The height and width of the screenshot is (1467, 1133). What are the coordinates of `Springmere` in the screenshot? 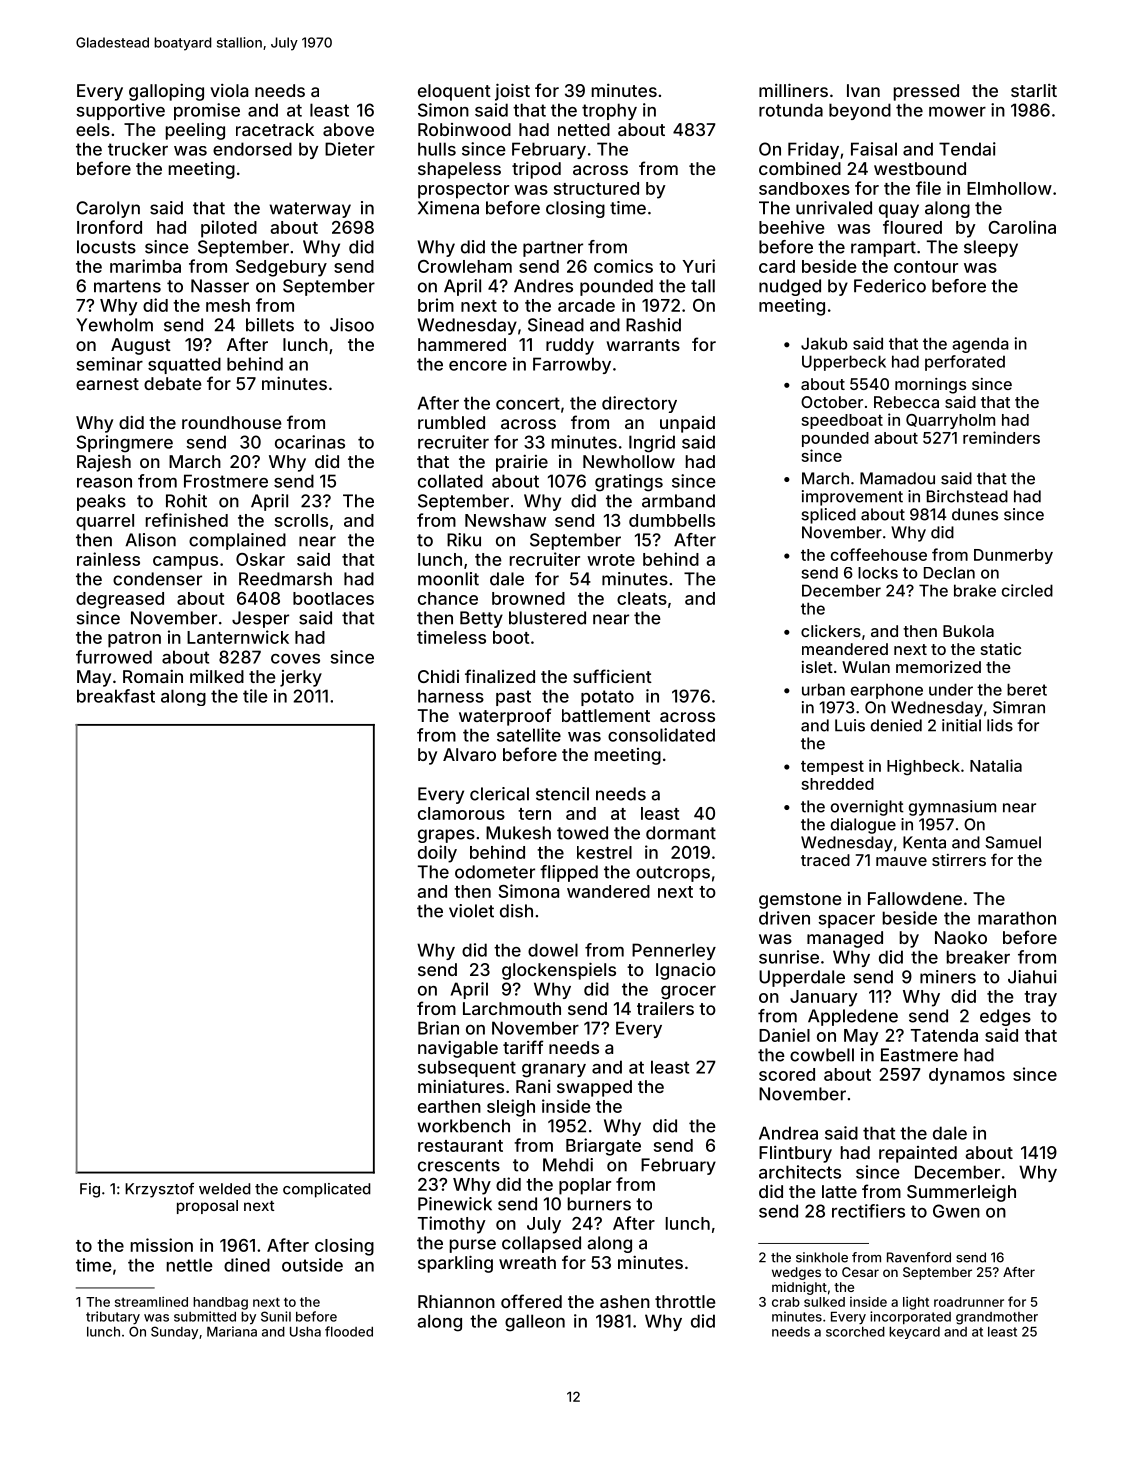 It's located at (124, 444).
